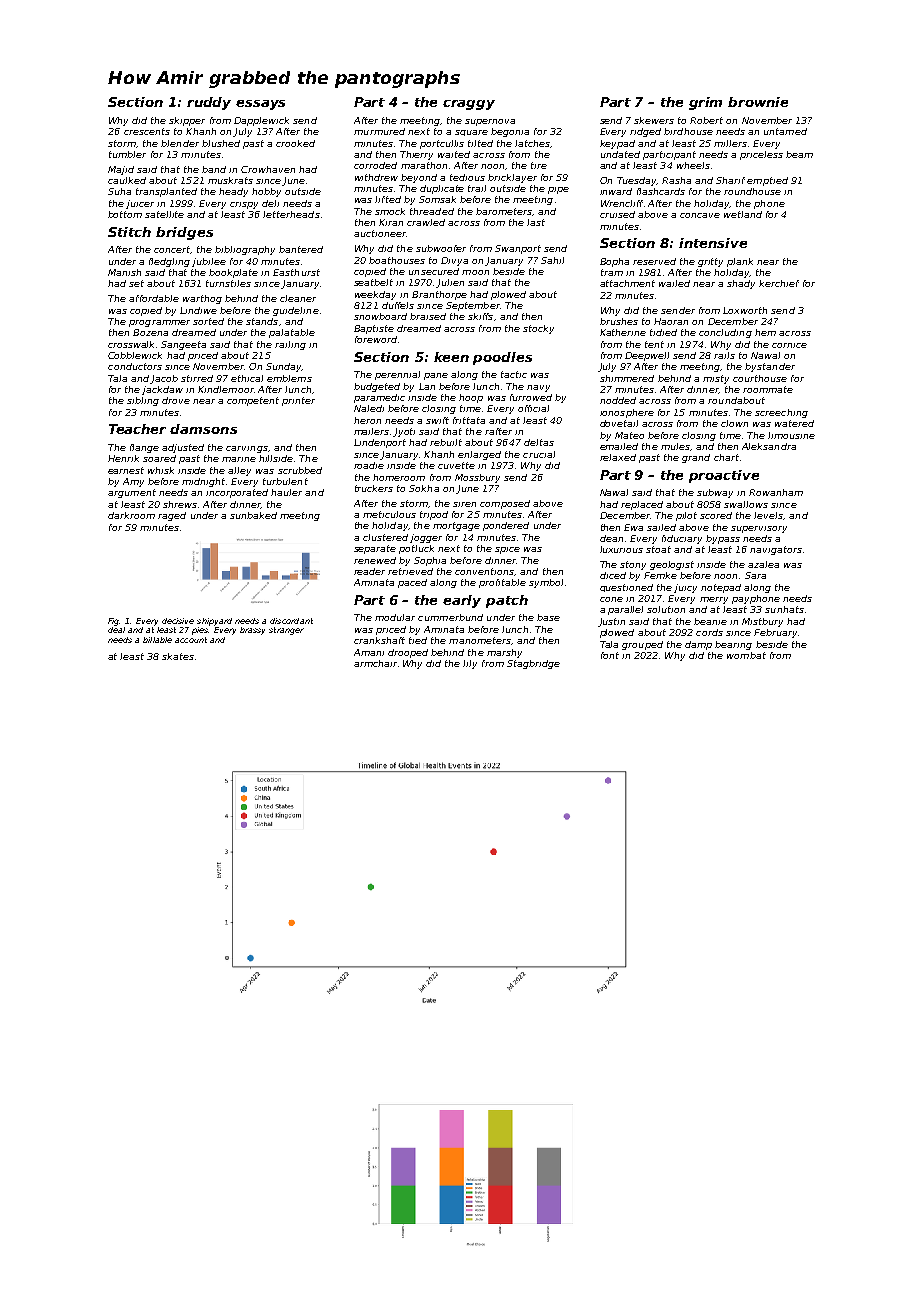 The image size is (924, 1308). What do you see at coordinates (768, 389) in the document?
I see `roommate` at bounding box center [768, 389].
